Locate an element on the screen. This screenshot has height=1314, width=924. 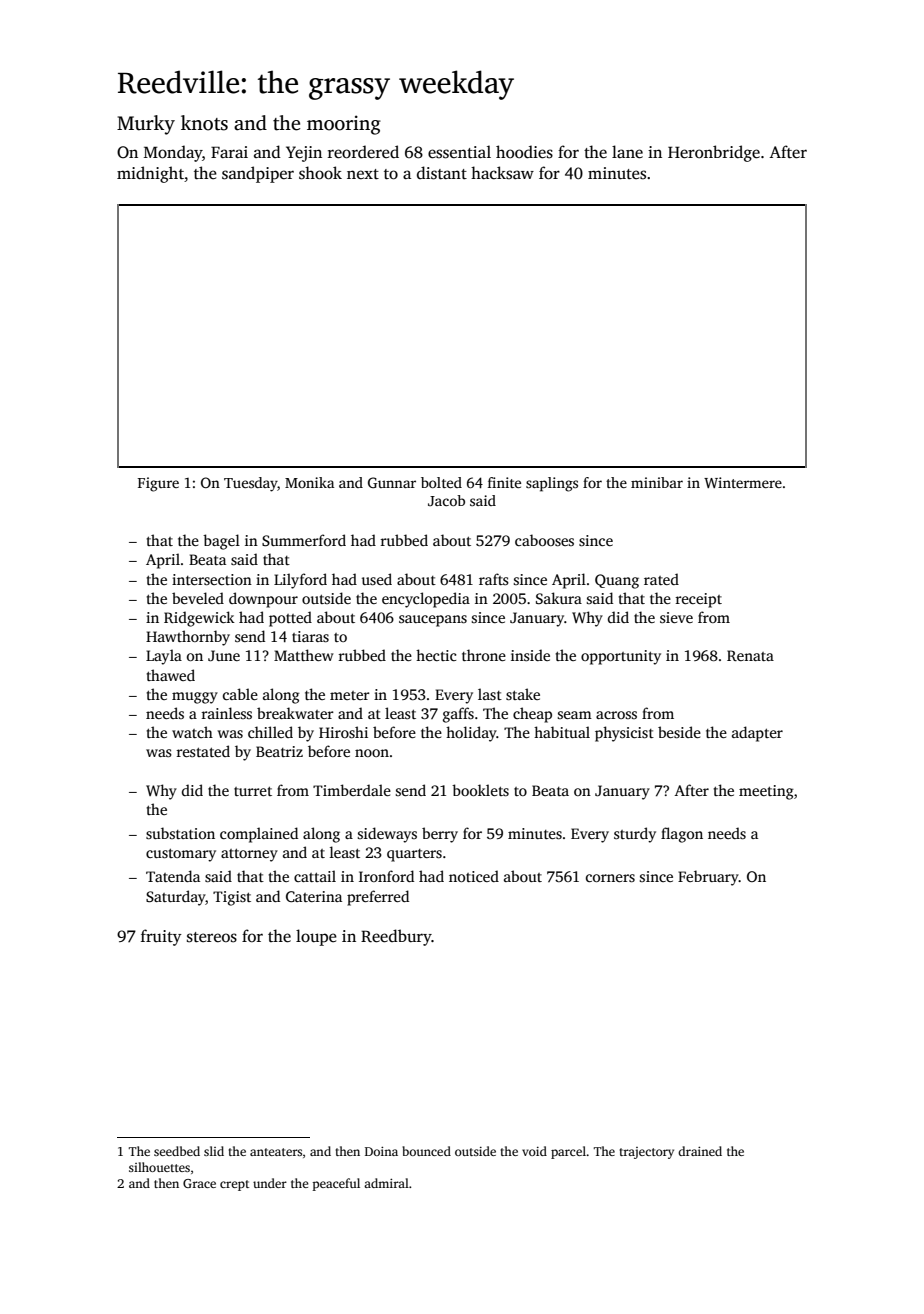
tiaras is located at coordinates (310, 636).
